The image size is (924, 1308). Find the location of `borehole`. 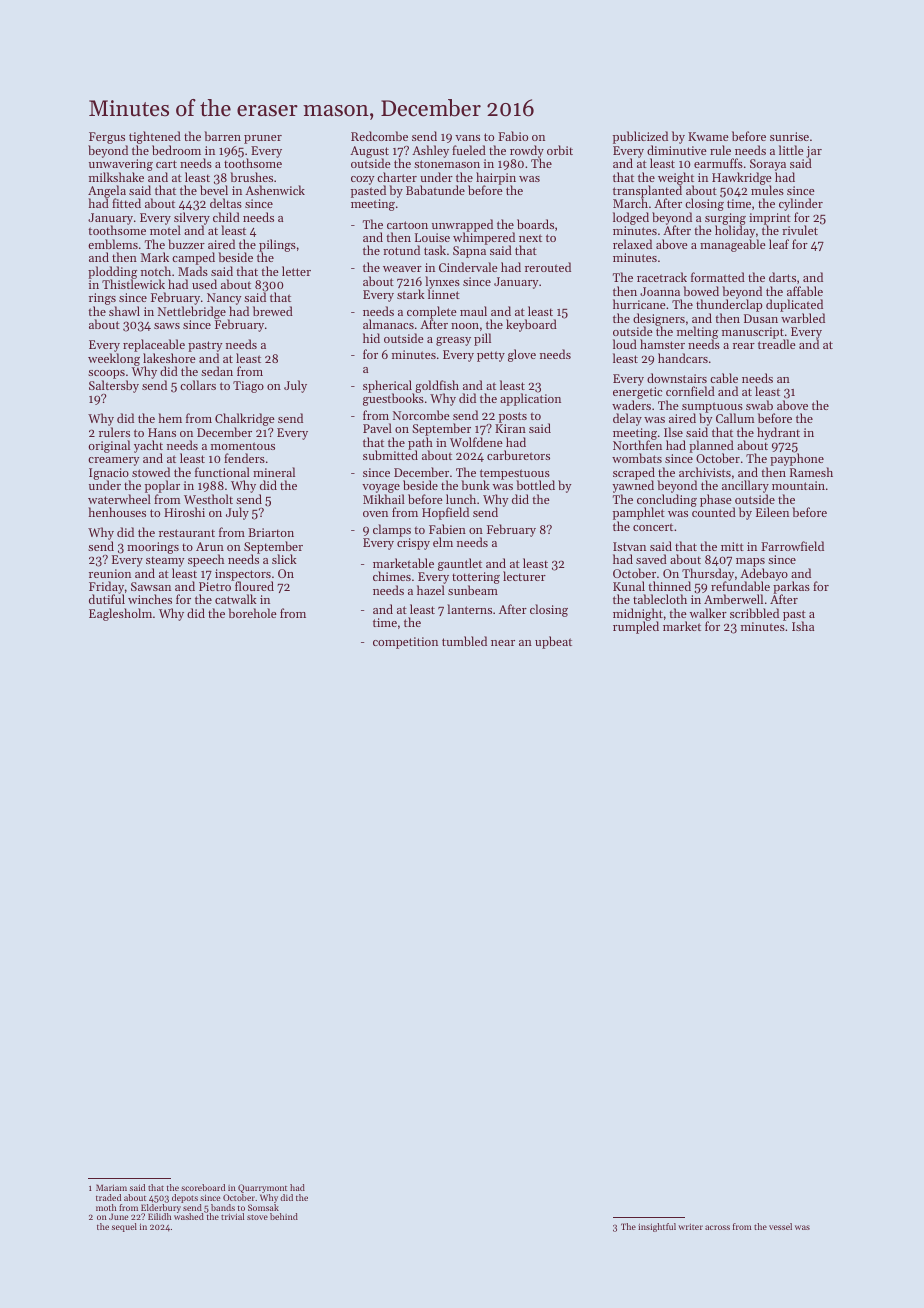

borehole is located at coordinates (252, 613).
